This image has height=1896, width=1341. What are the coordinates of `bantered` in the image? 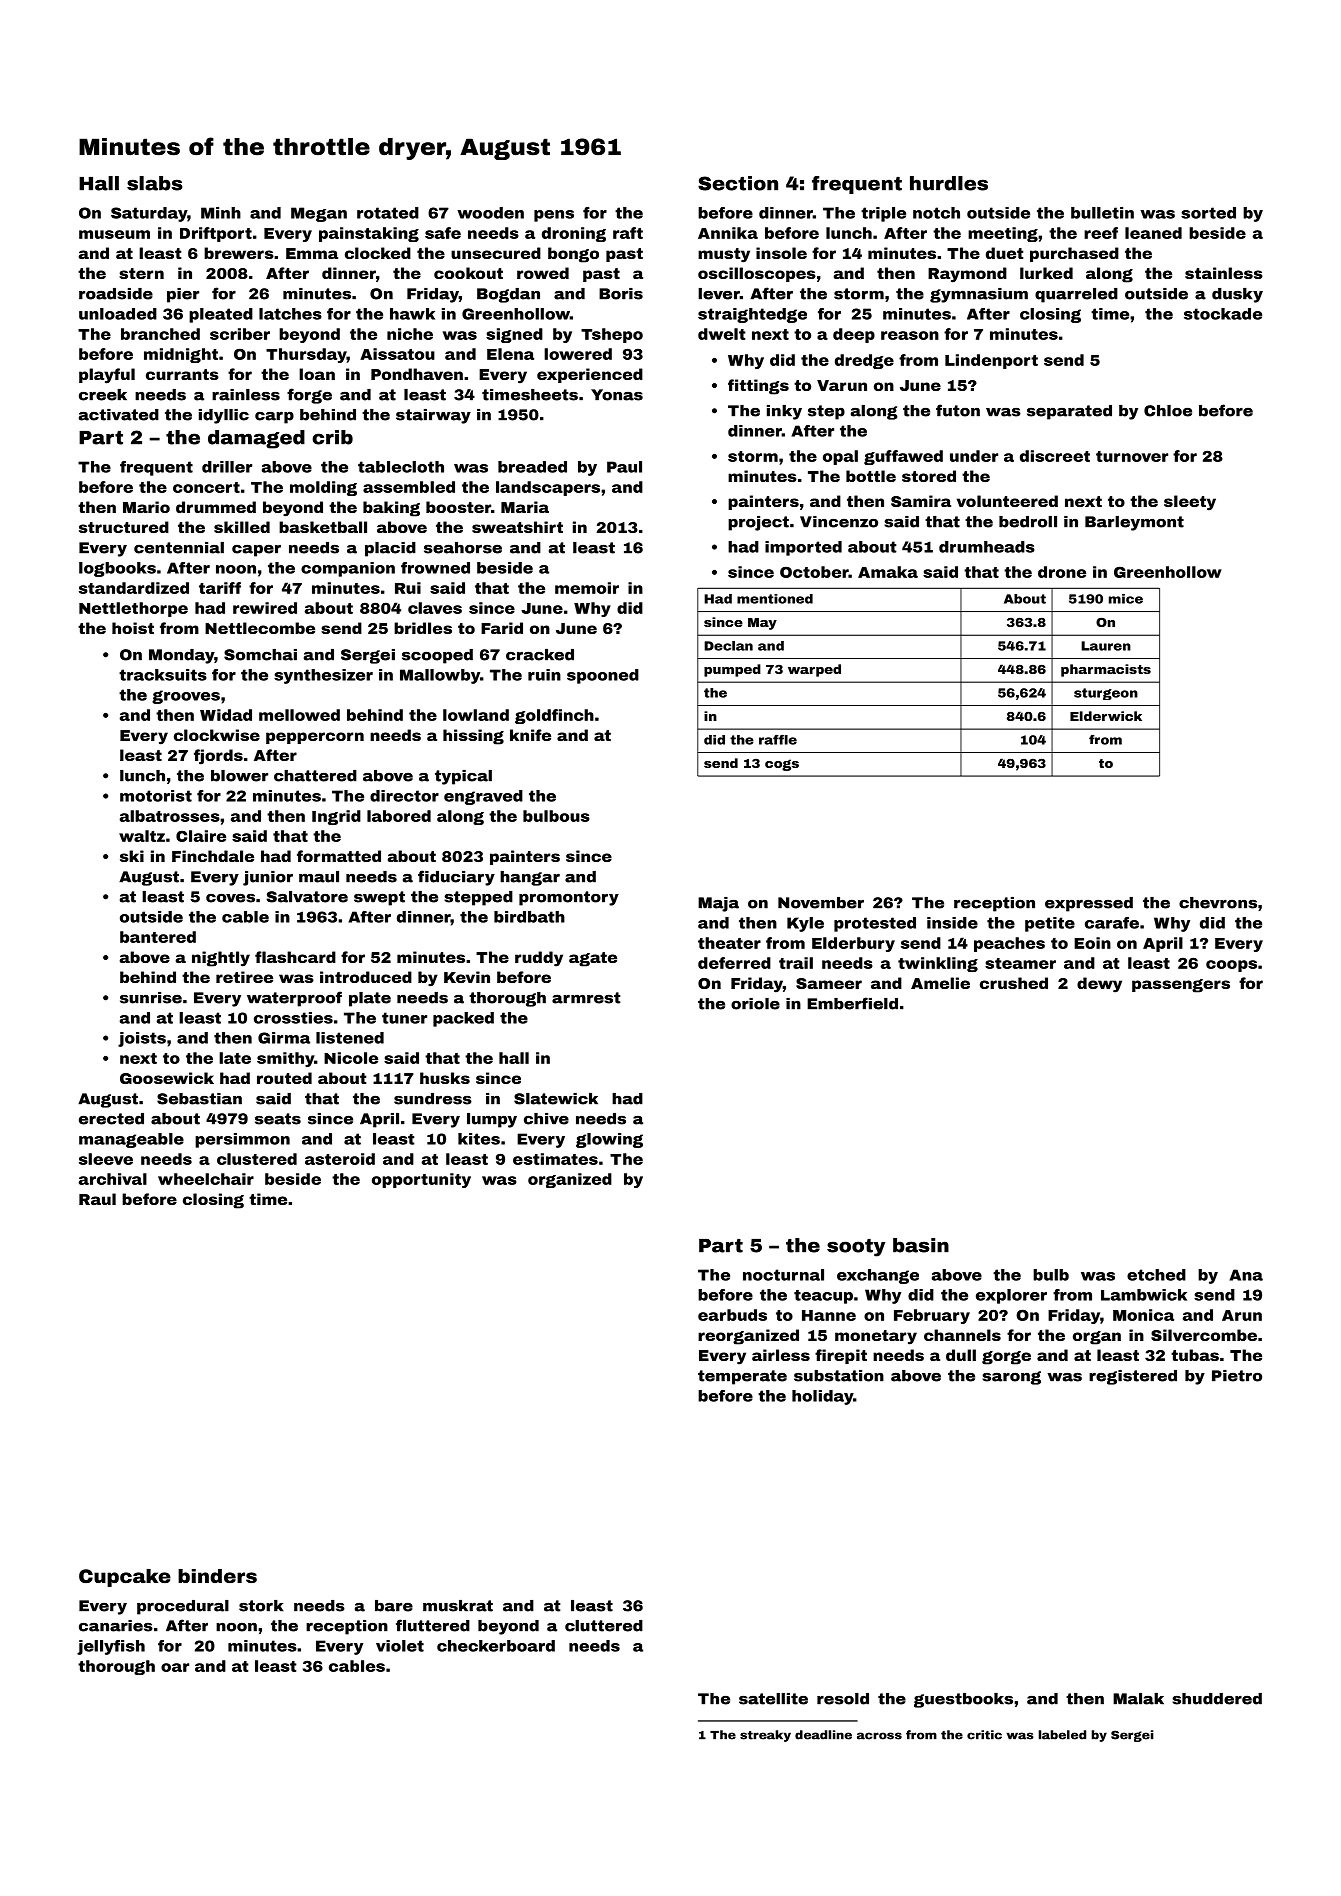 It's located at (158, 937).
